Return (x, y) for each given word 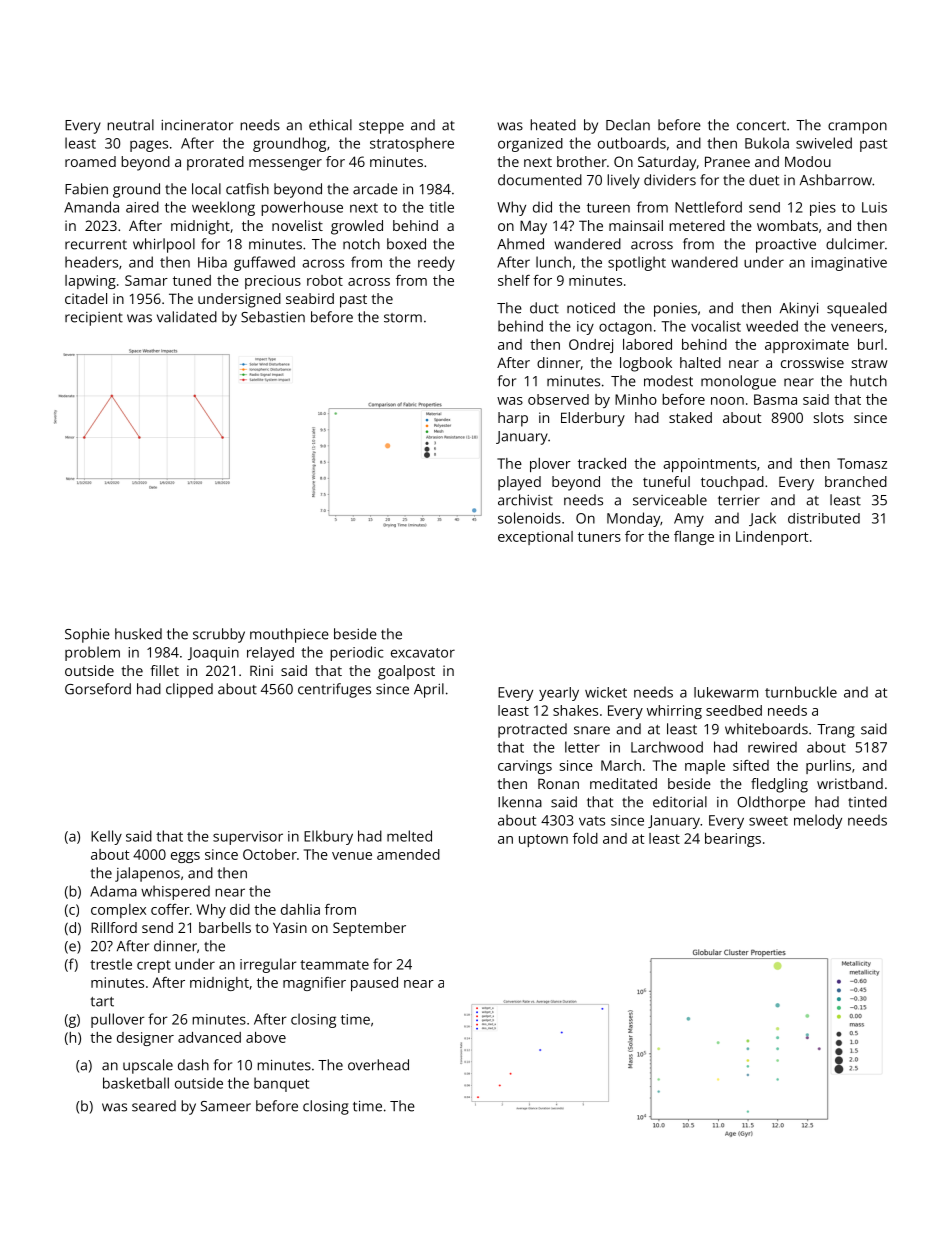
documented (540, 180)
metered (697, 225)
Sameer (225, 1106)
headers (91, 262)
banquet (281, 1084)
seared (154, 1106)
